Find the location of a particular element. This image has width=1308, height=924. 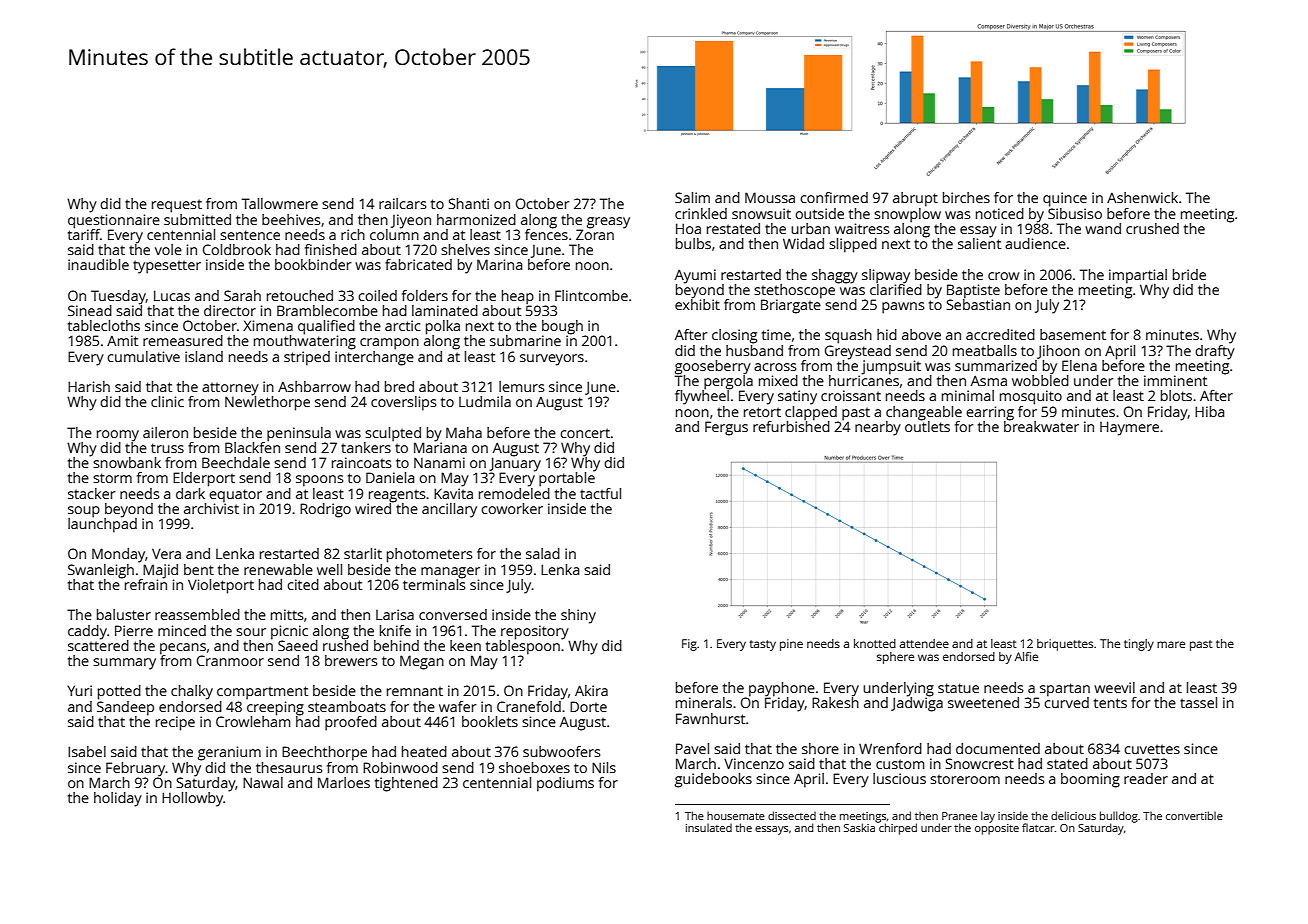

holiday is located at coordinates (118, 799).
